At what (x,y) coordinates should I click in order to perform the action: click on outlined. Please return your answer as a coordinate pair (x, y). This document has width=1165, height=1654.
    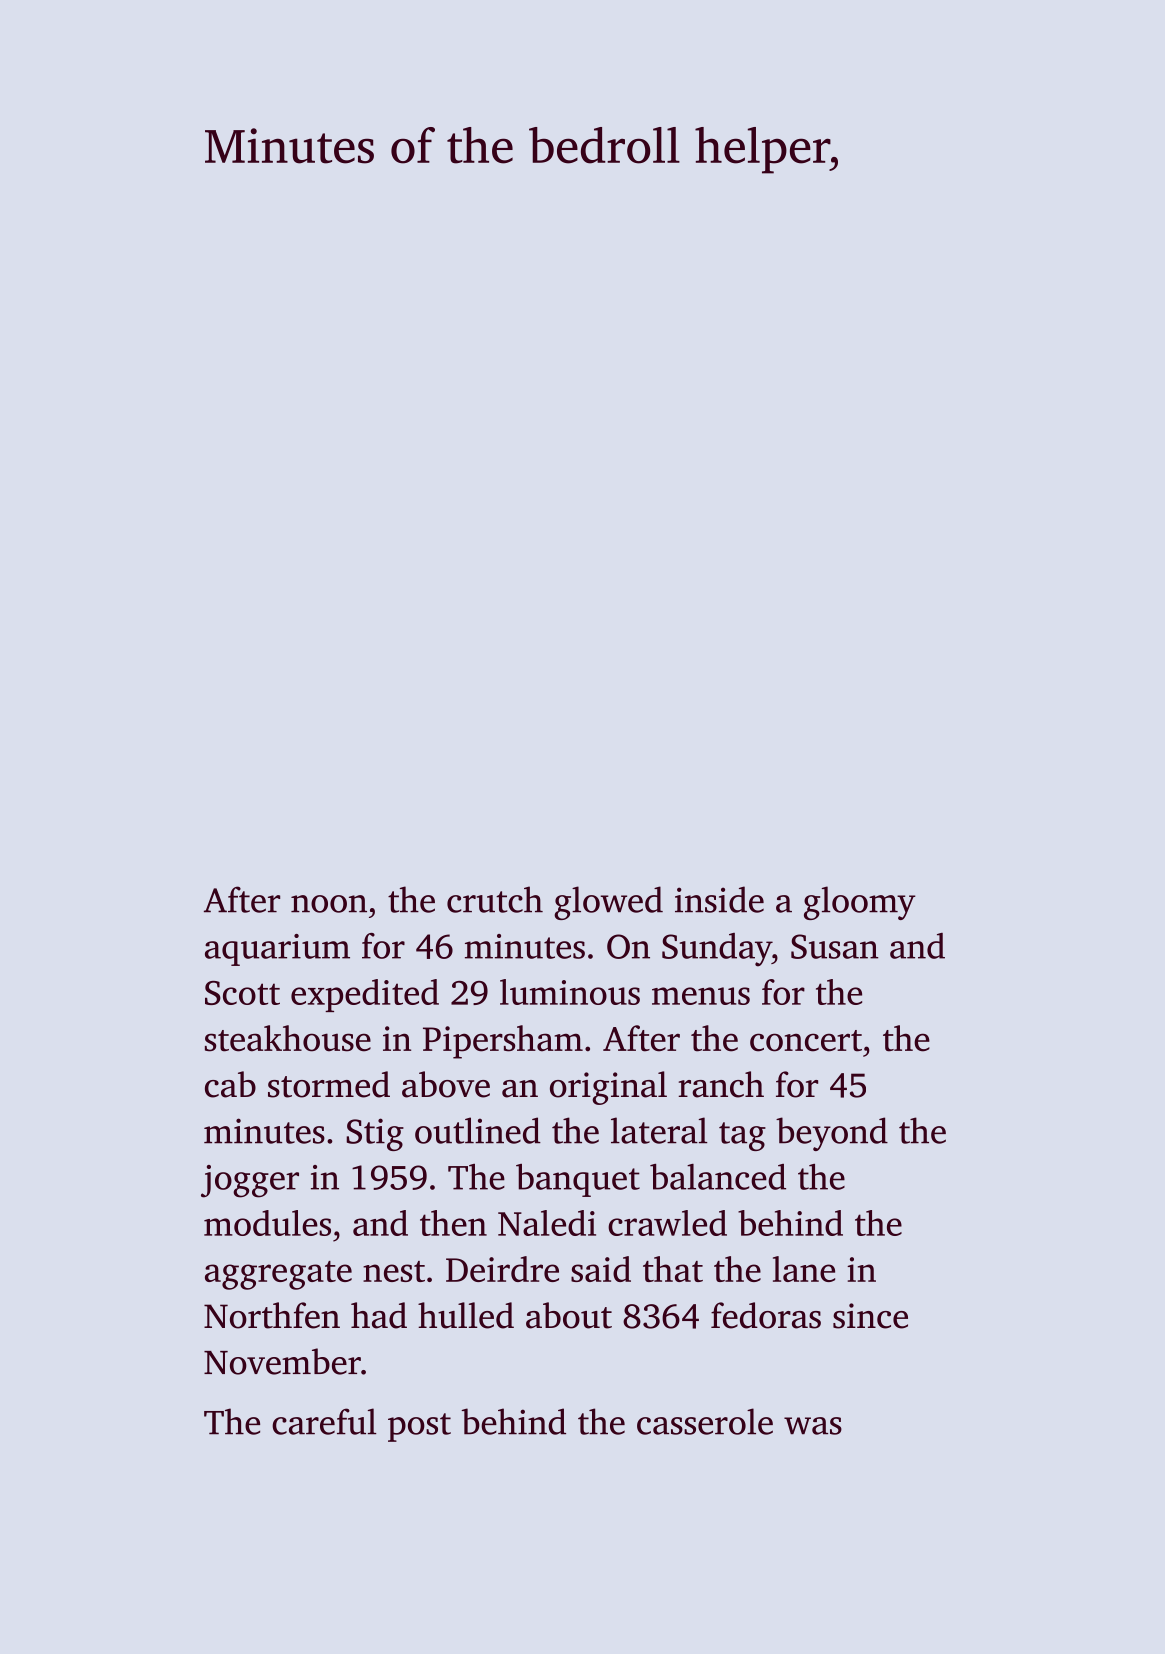
    Looking at the image, I should click on (478, 1130).
